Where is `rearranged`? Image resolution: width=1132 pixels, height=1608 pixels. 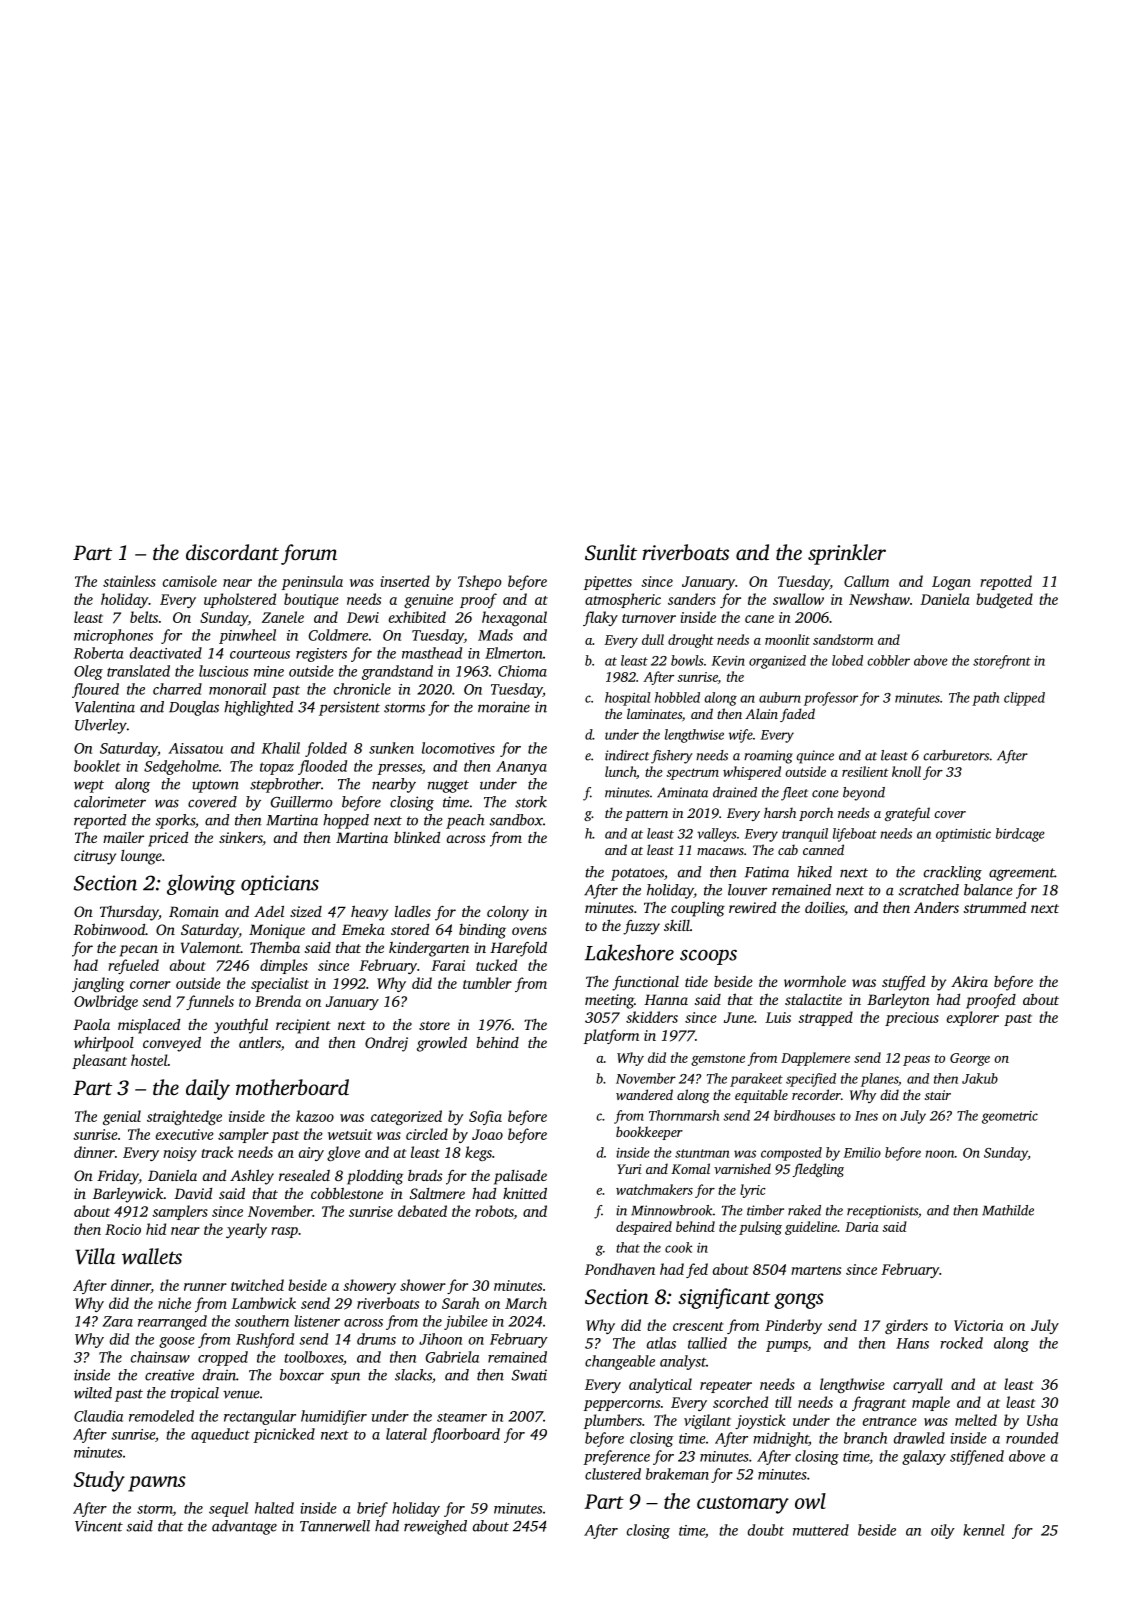
rearranged is located at coordinates (172, 1322).
